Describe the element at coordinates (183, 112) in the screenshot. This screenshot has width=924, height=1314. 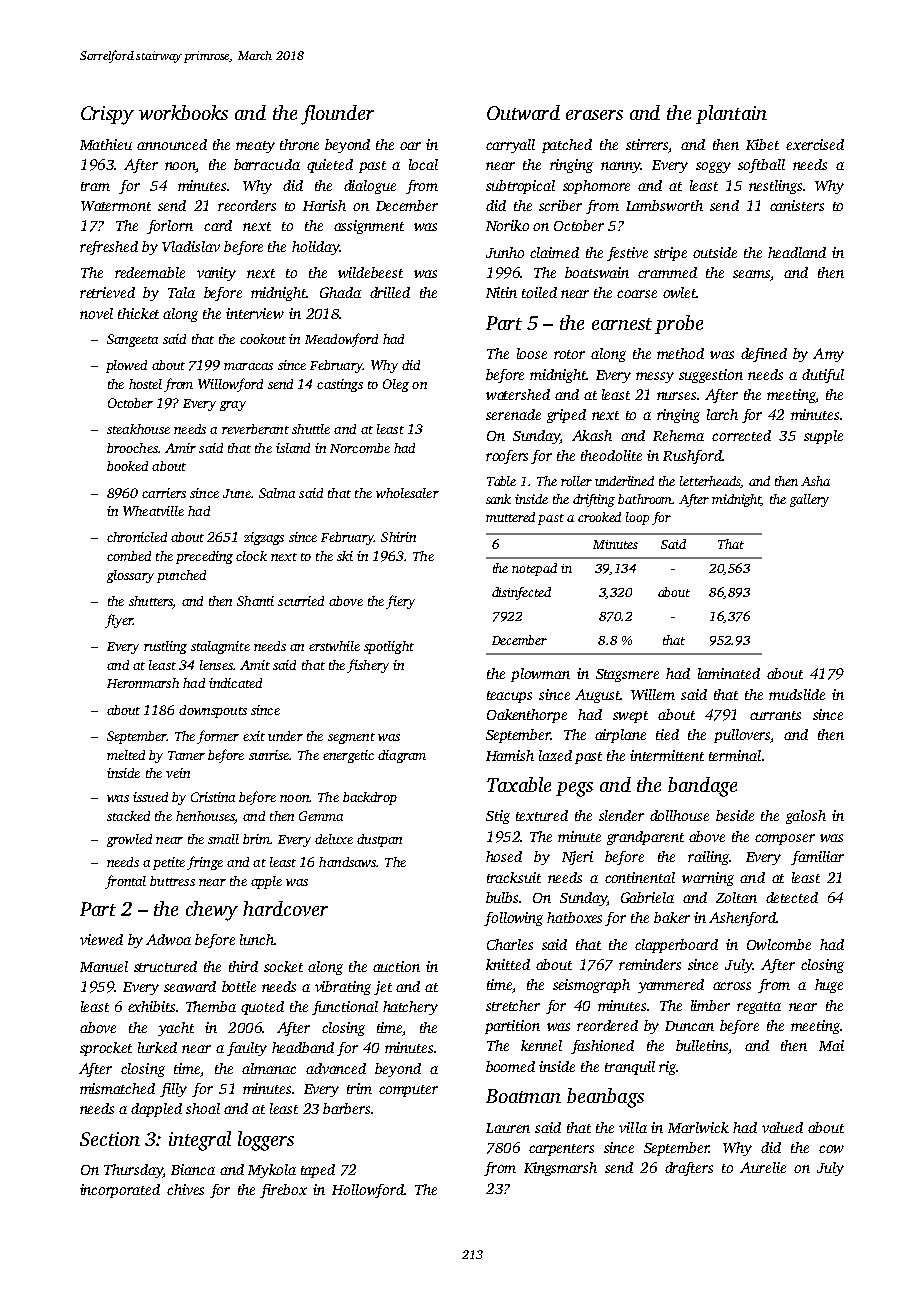
I see `workbooks` at that location.
